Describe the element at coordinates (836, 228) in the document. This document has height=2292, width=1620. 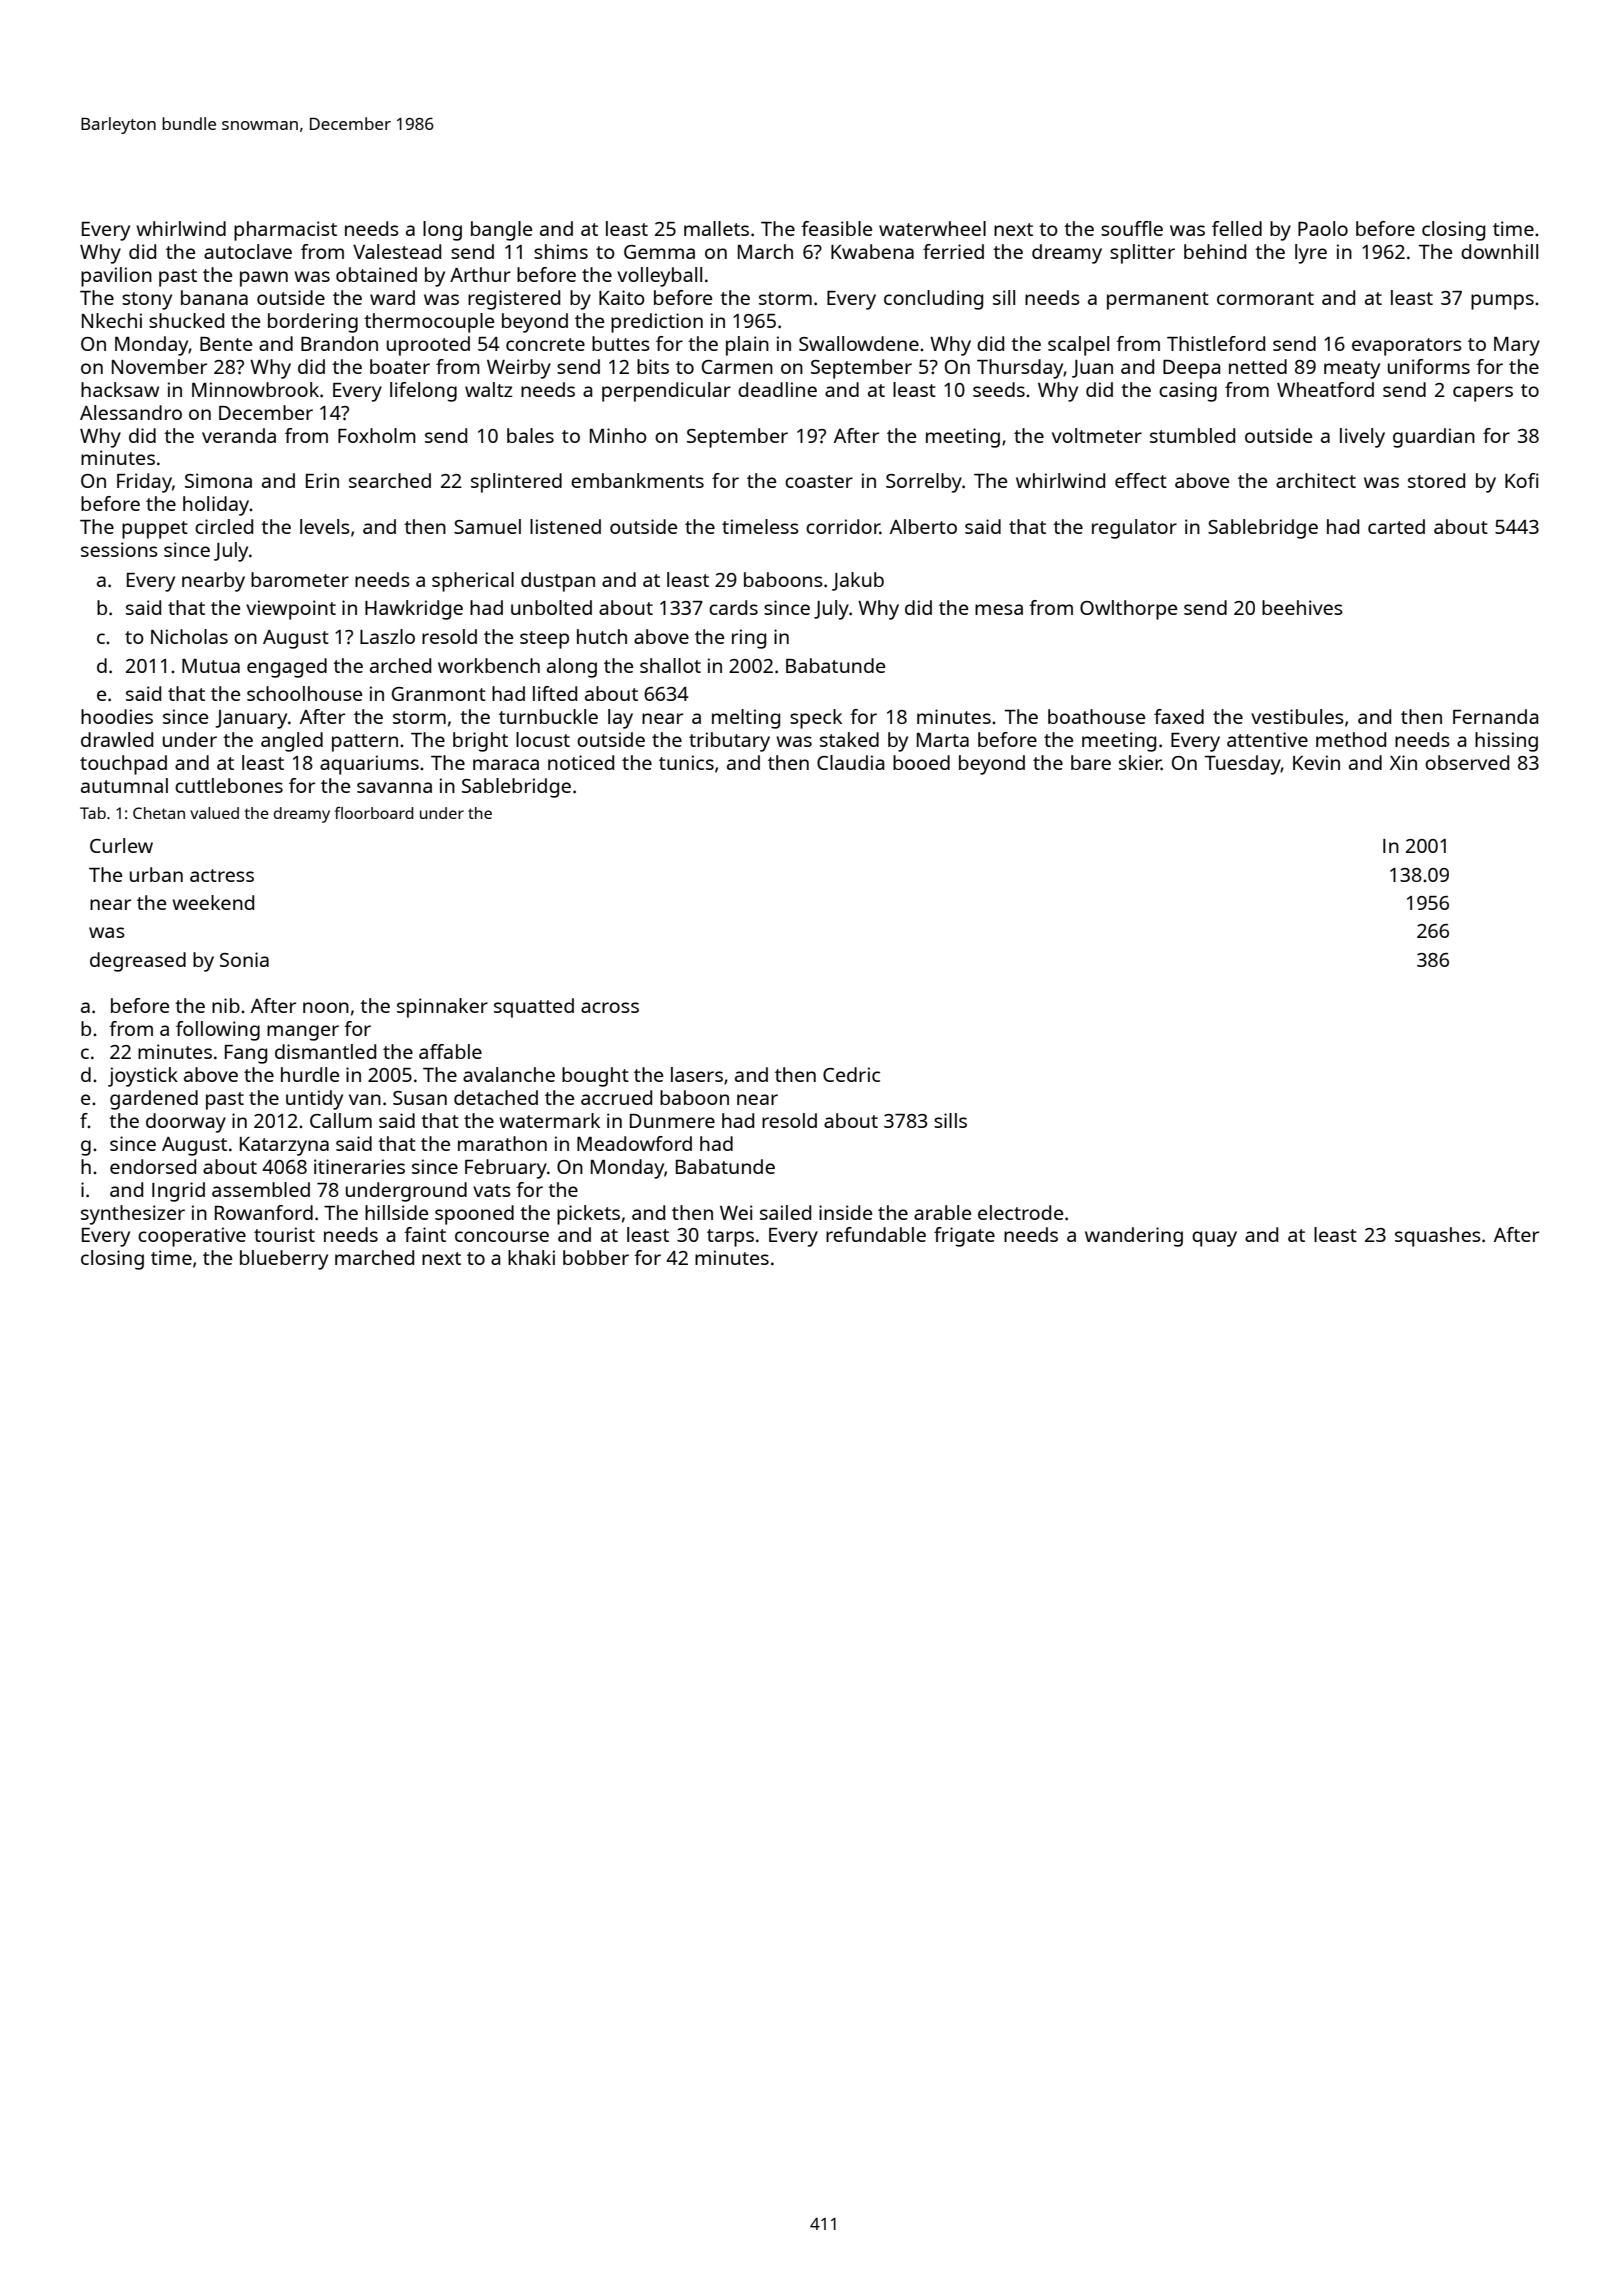
I see `feasible` at that location.
